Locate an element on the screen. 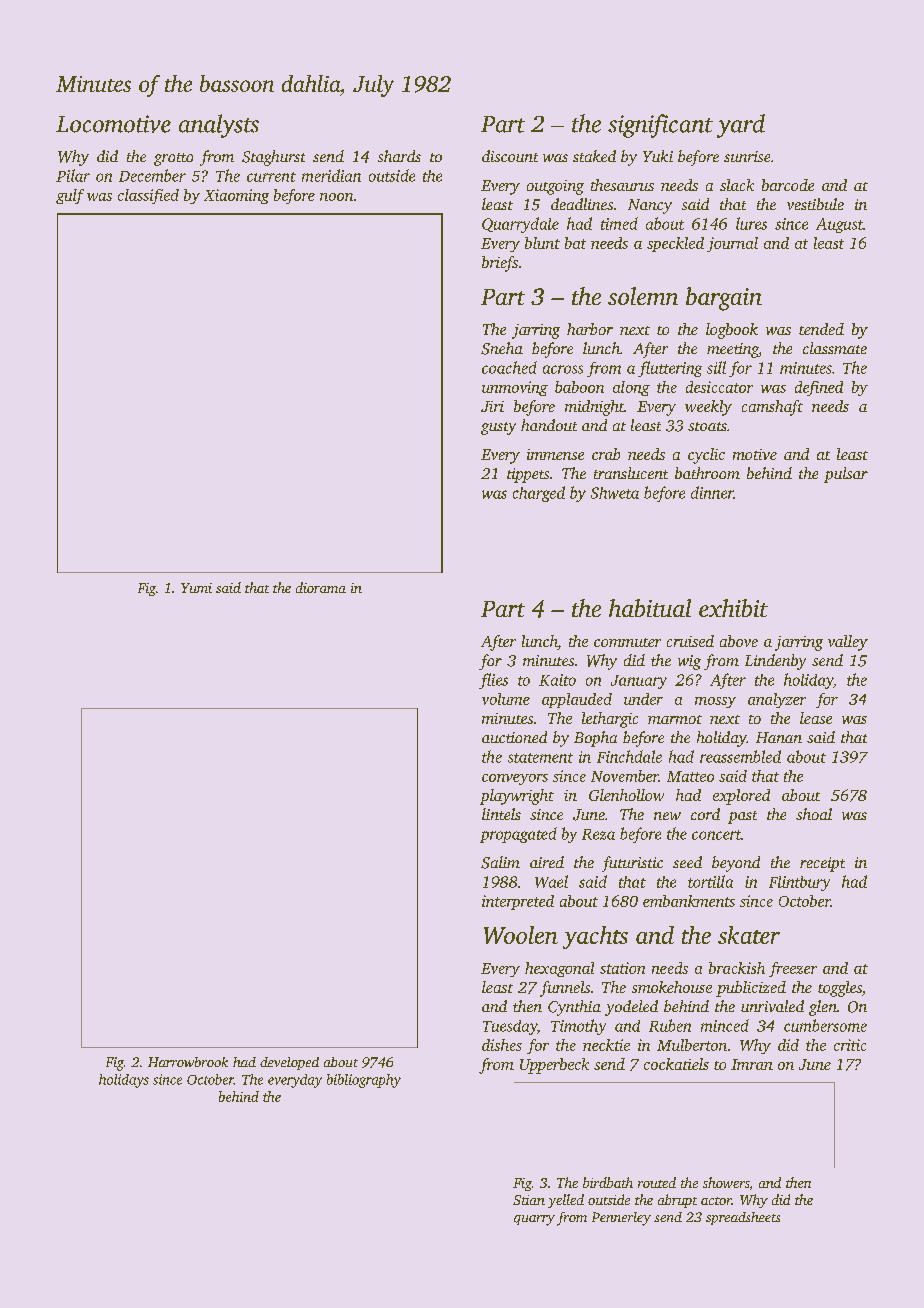 This screenshot has width=924, height=1308. showers is located at coordinates (726, 1182).
